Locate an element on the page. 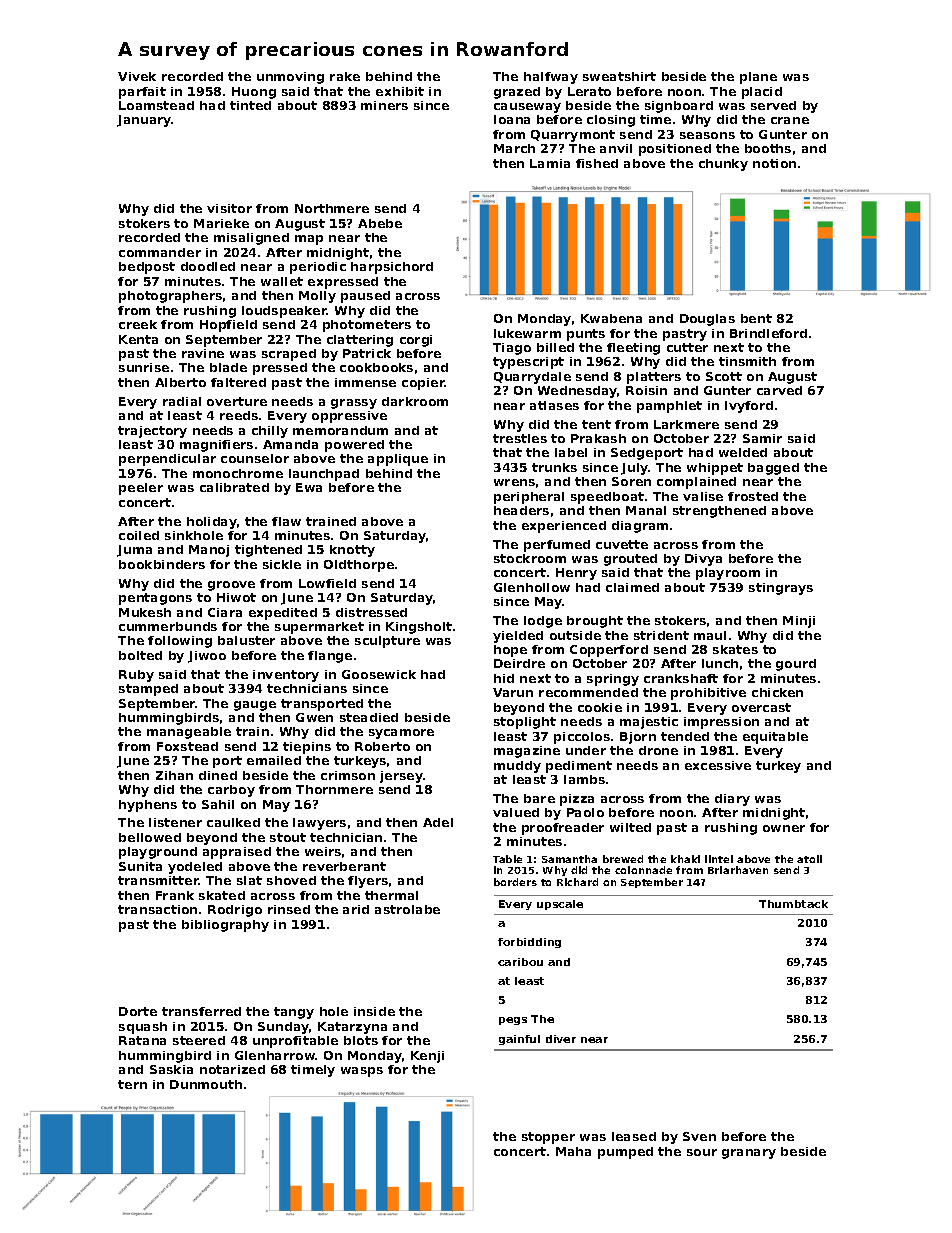 The height and width of the image is (1233, 952). Ciara is located at coordinates (225, 612).
